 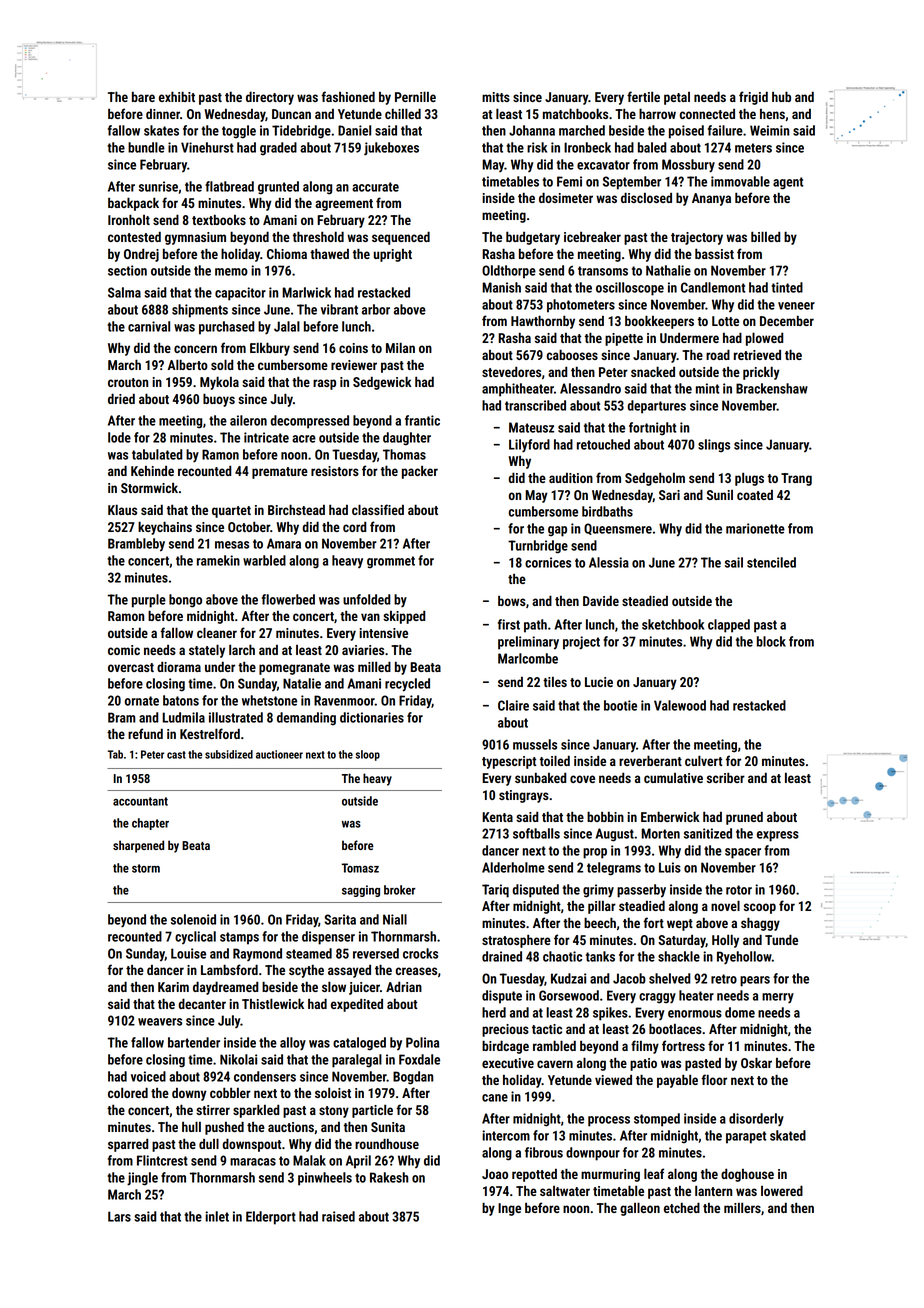 What do you see at coordinates (796, 306) in the screenshot?
I see `veneer` at bounding box center [796, 306].
